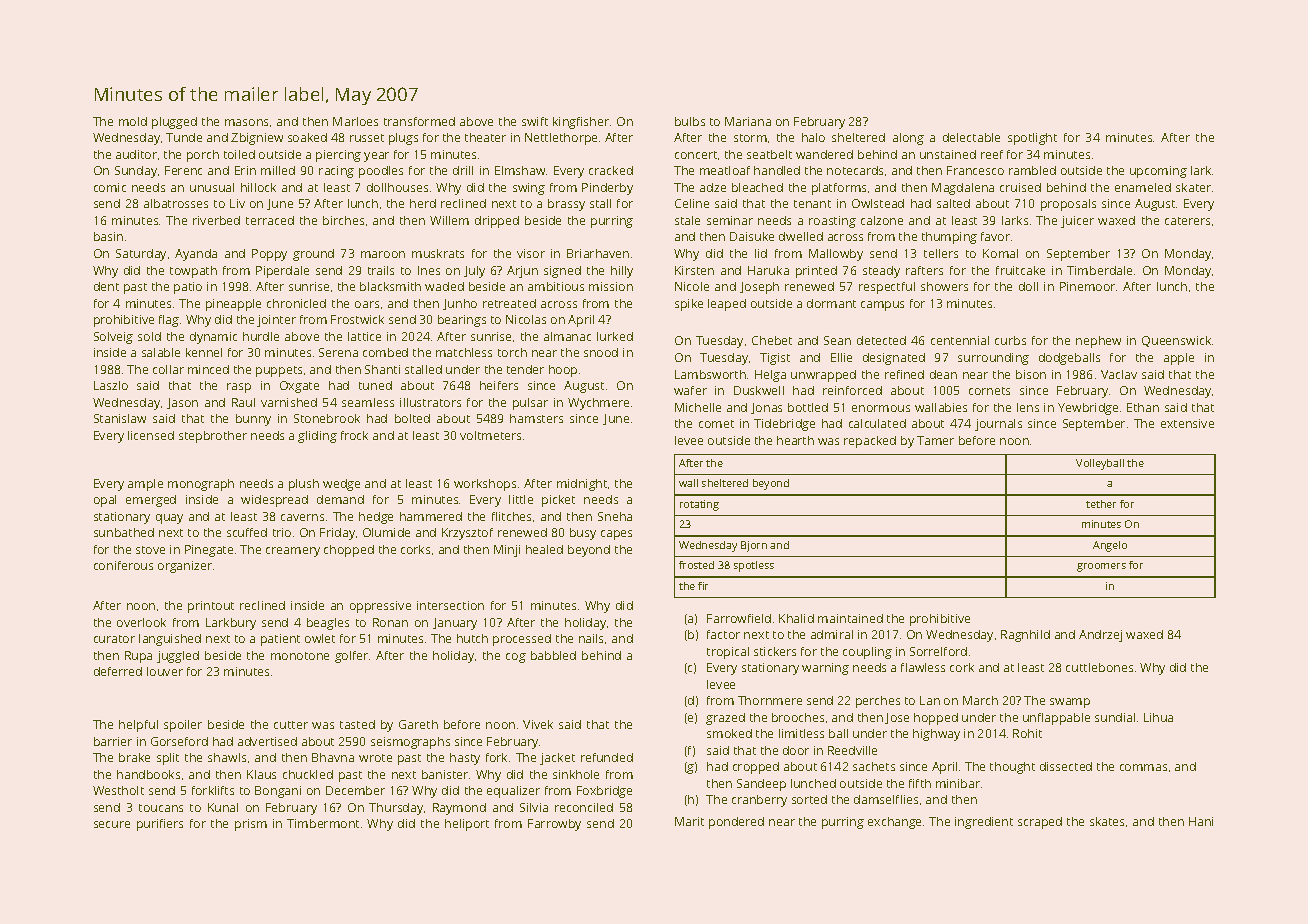  I want to click on centennial, so click(960, 340).
